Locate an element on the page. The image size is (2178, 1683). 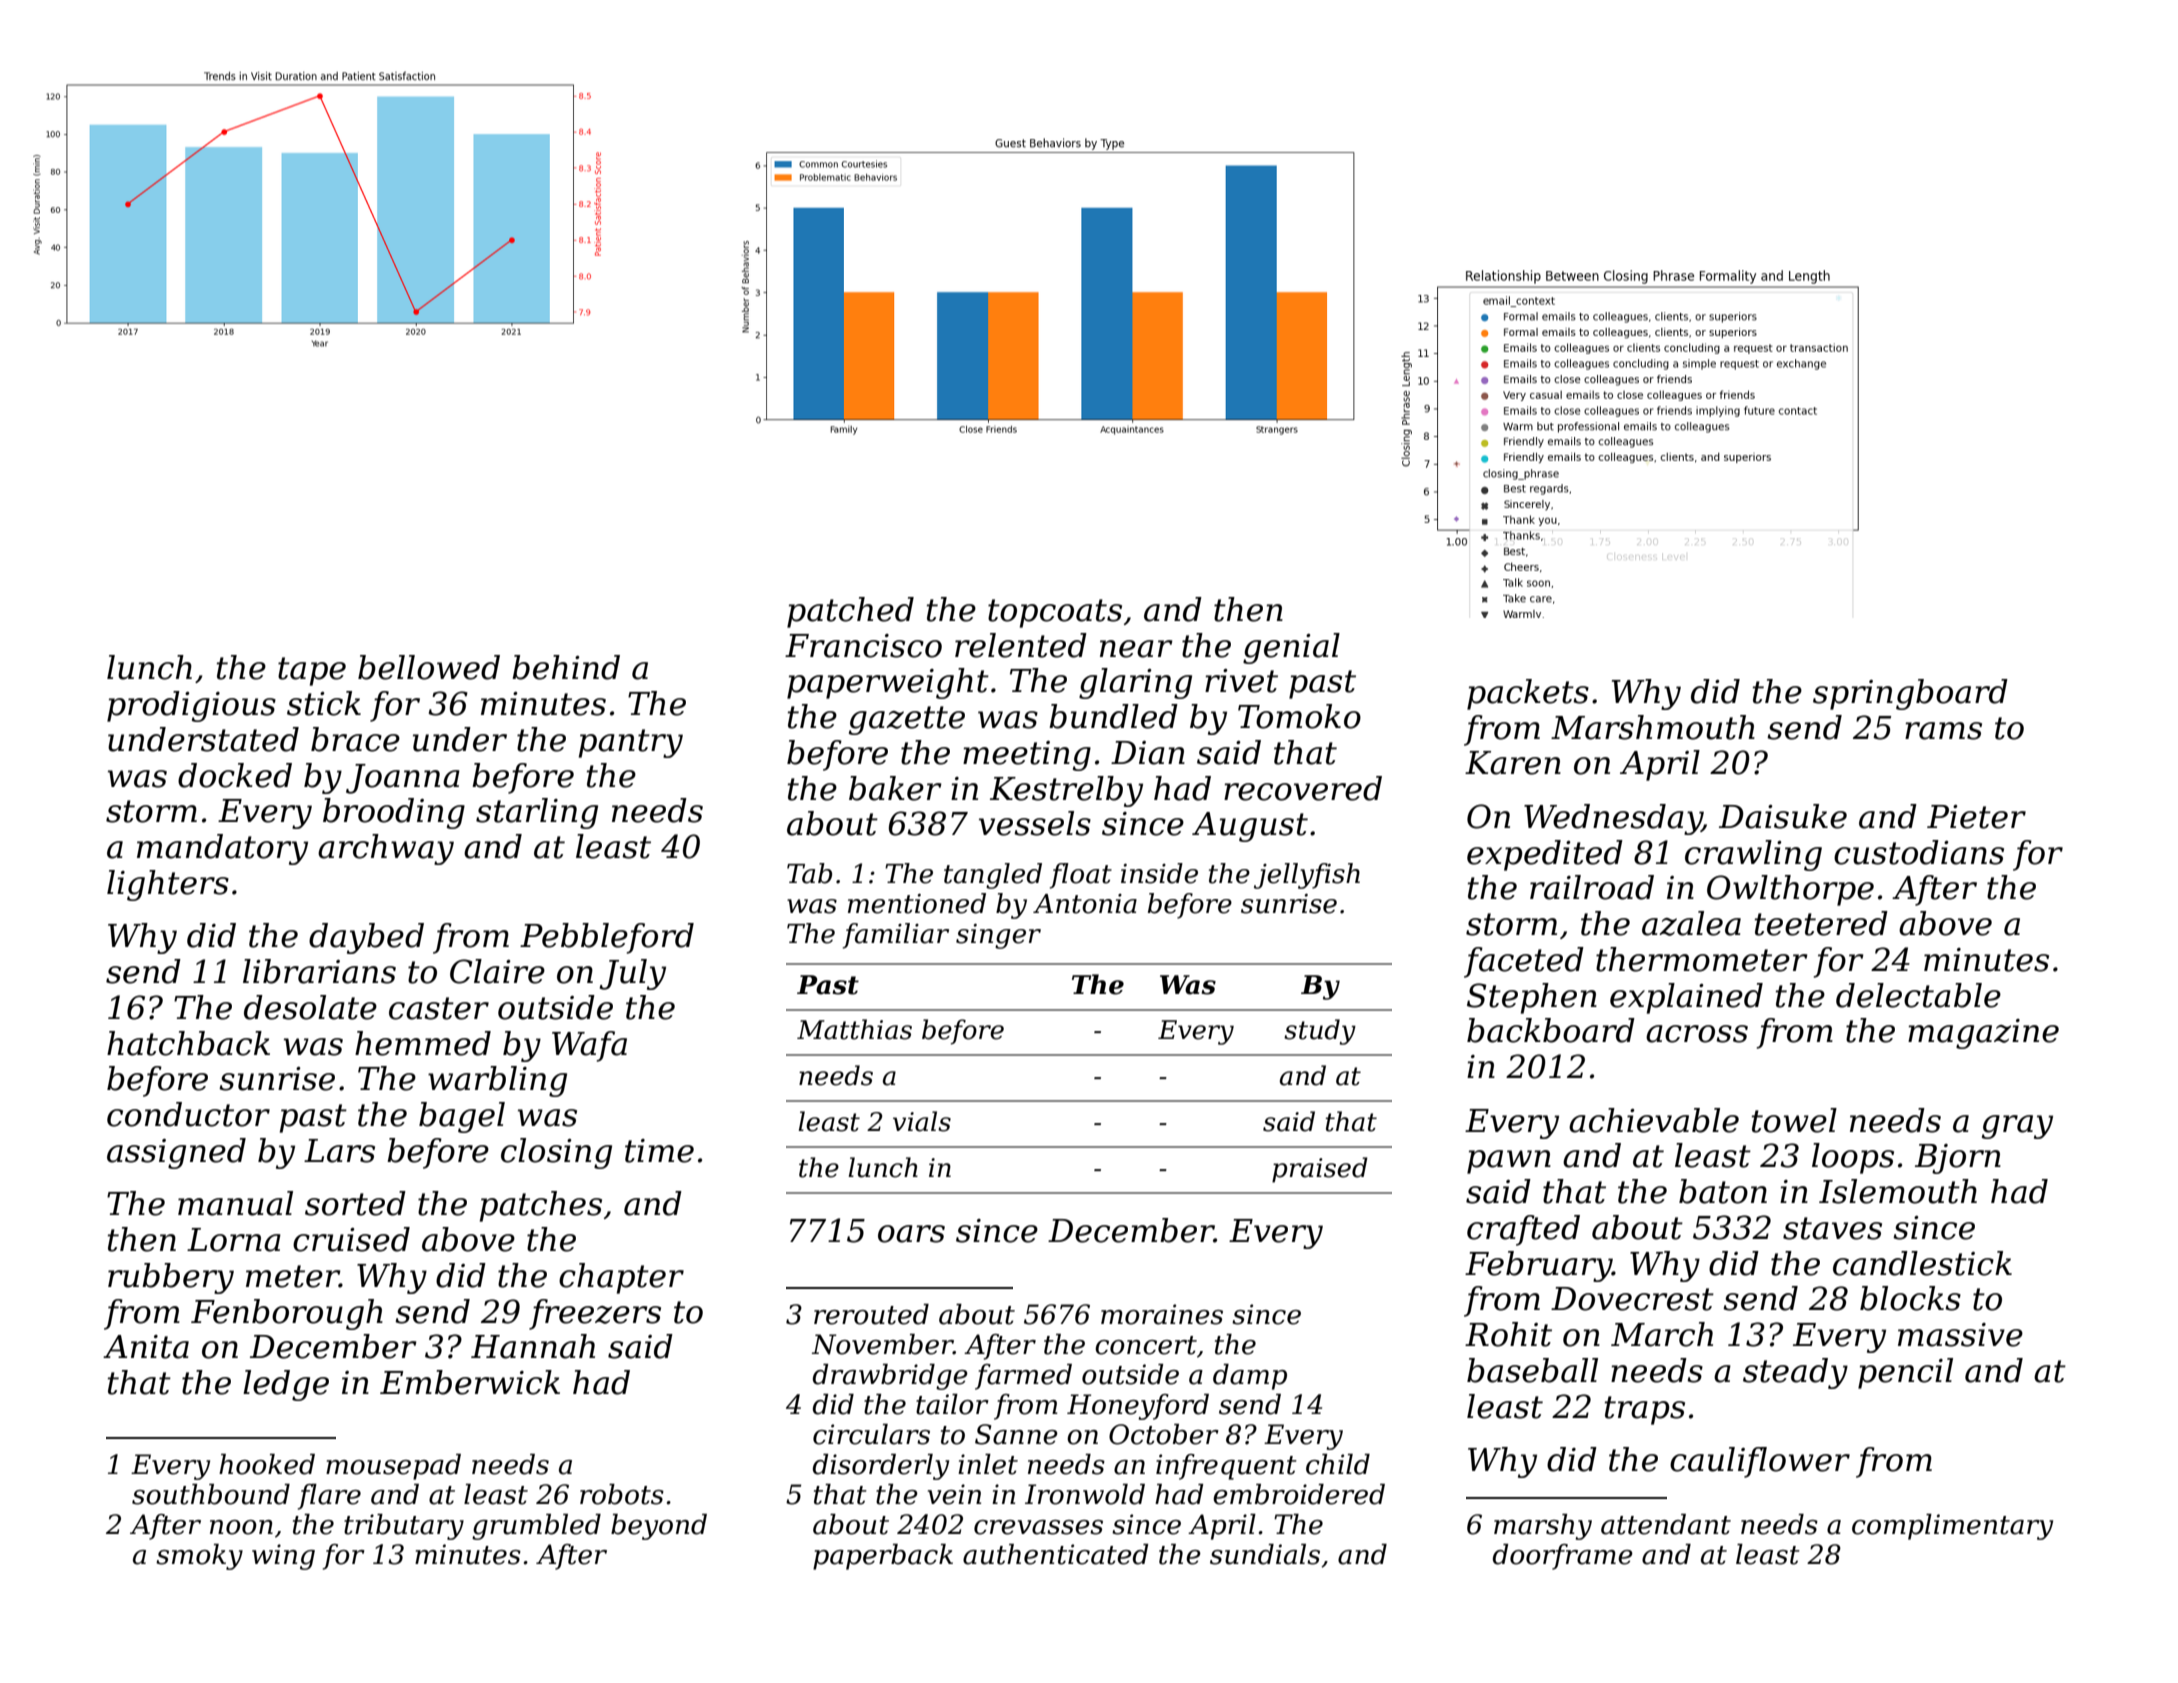
springboard is located at coordinates (1910, 694).
